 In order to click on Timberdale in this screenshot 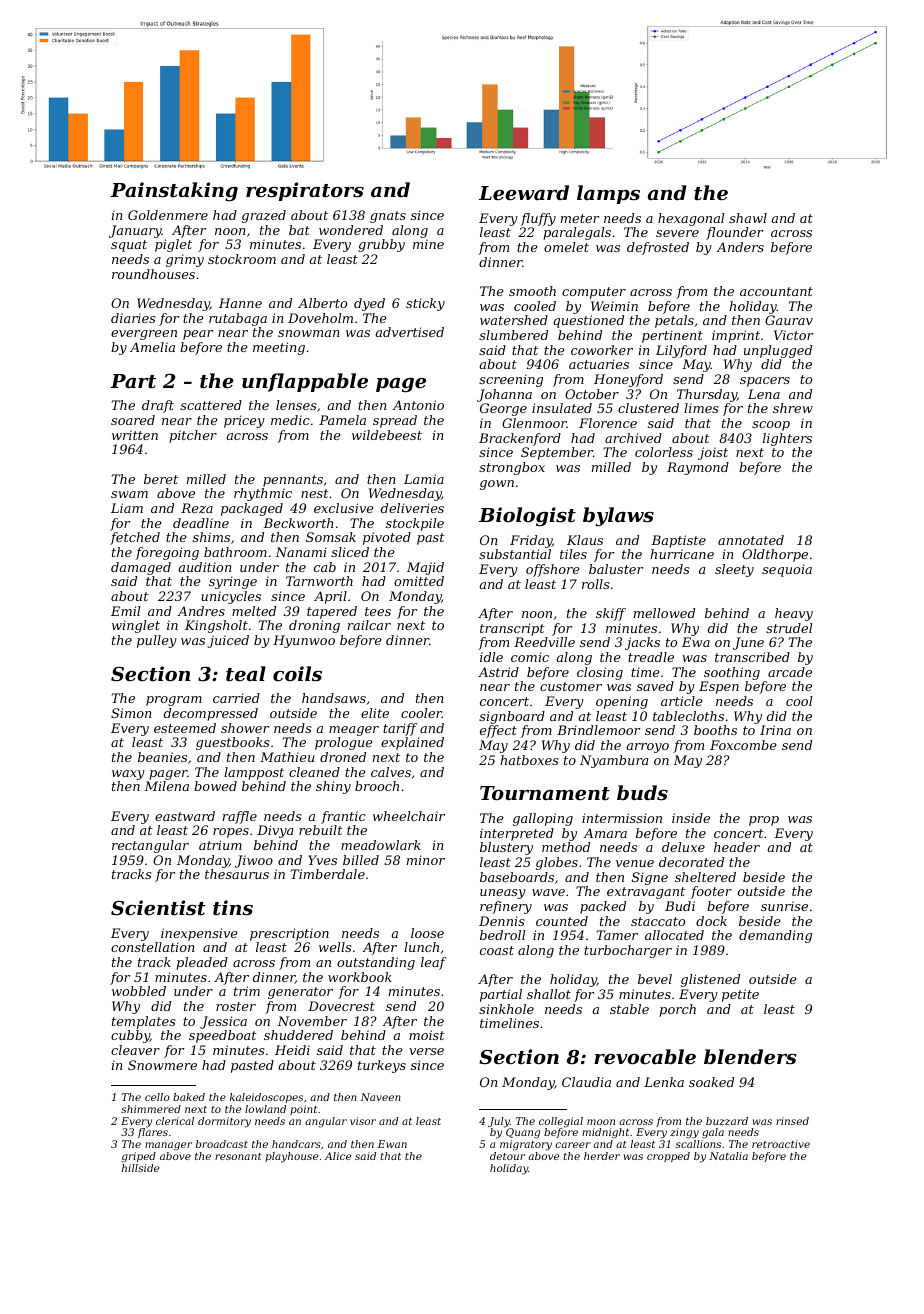, I will do `click(328, 874)`.
